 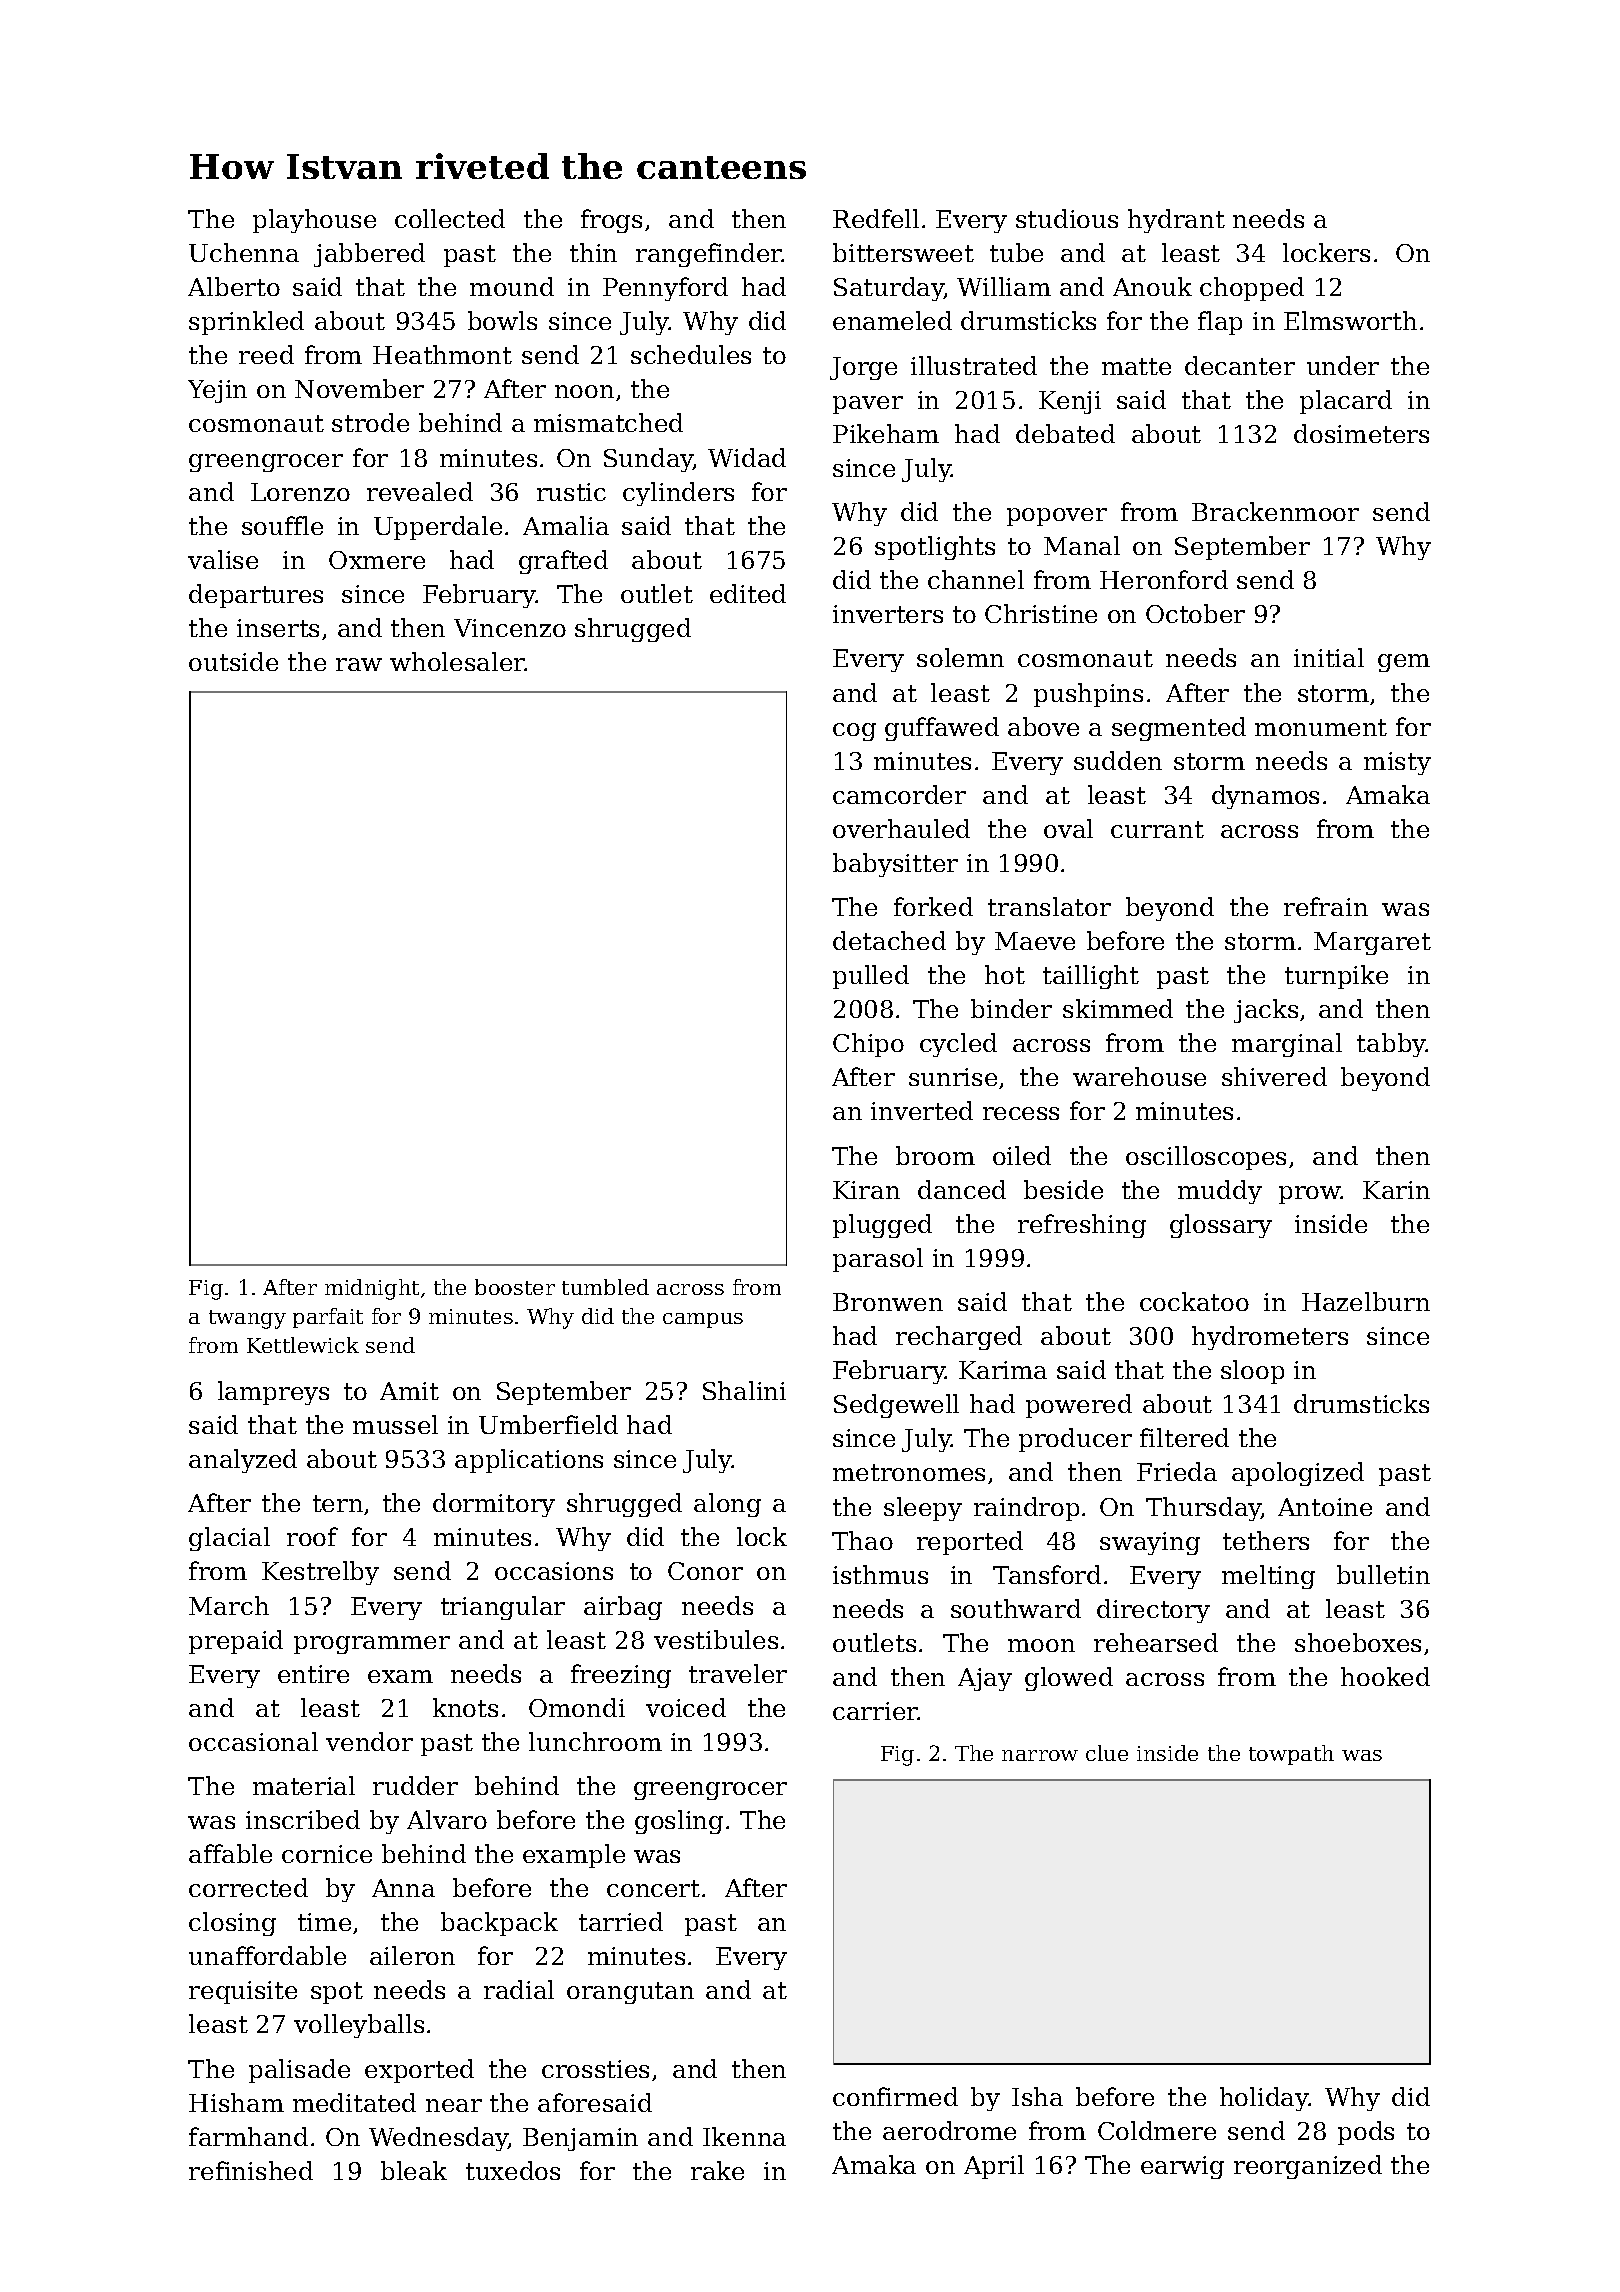 I want to click on Thao, so click(x=862, y=1540).
